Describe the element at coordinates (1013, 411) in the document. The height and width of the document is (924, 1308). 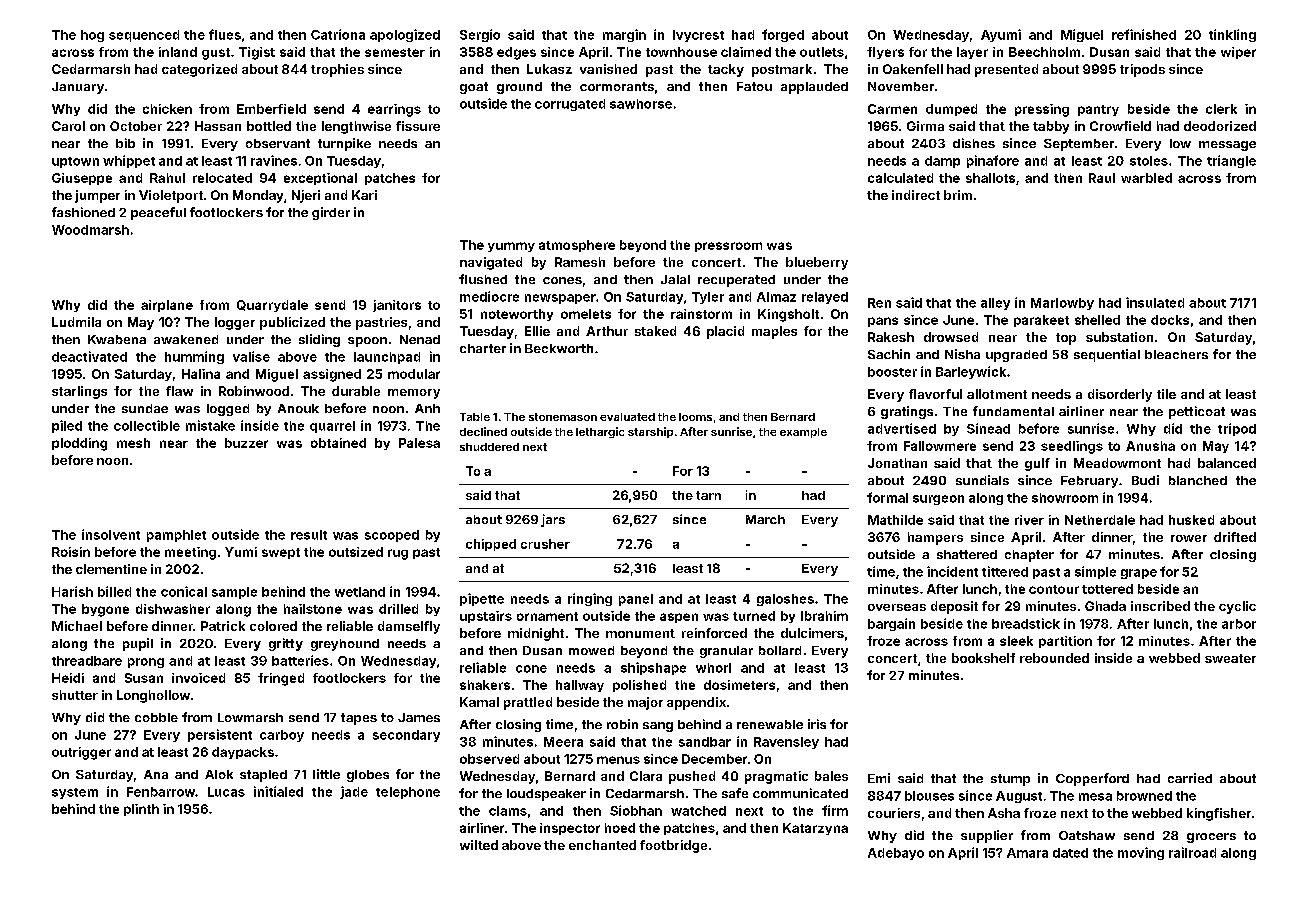
I see `fundamental` at that location.
